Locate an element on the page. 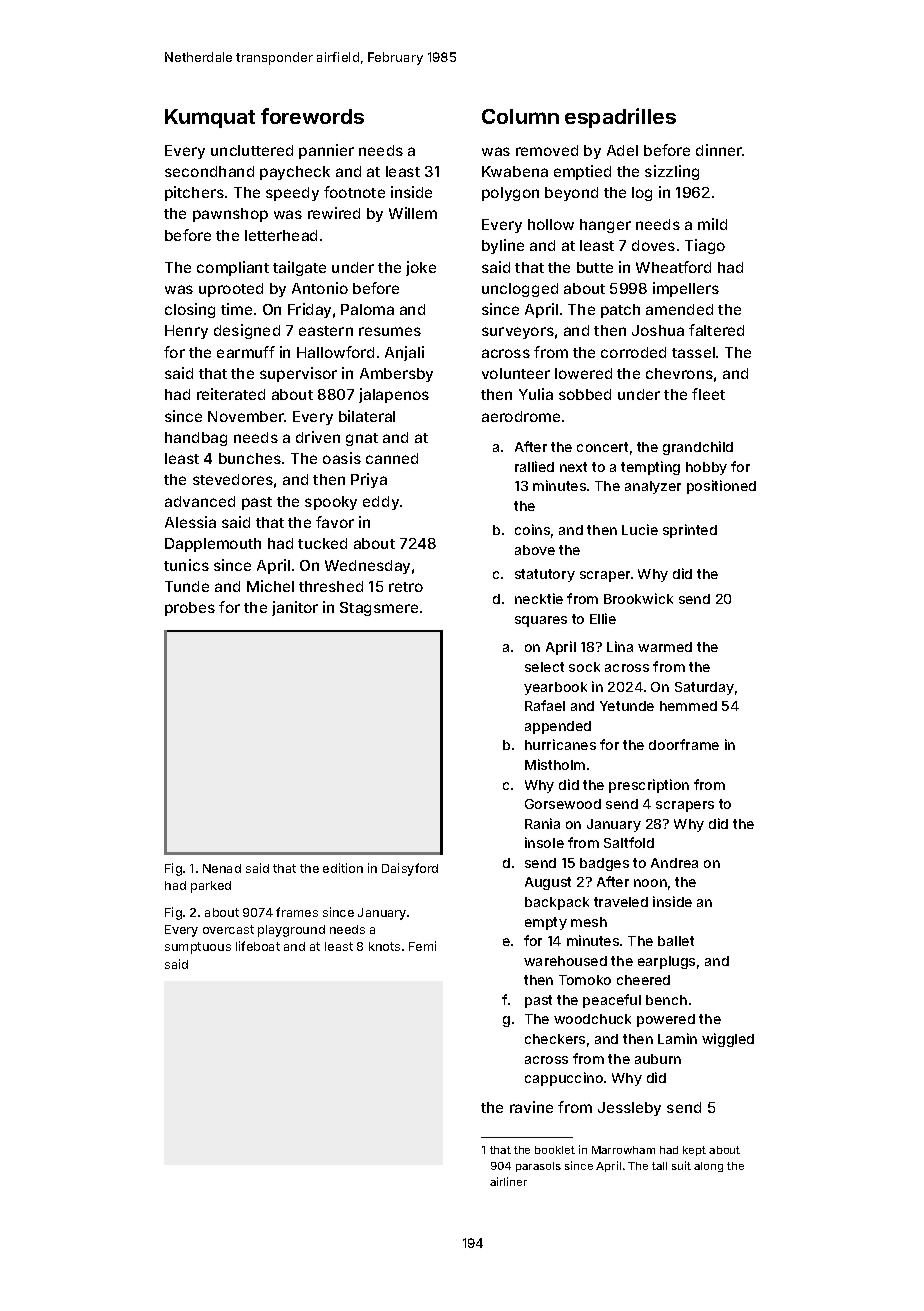 This document has height=1311, width=924. sumptuous is located at coordinates (198, 948).
